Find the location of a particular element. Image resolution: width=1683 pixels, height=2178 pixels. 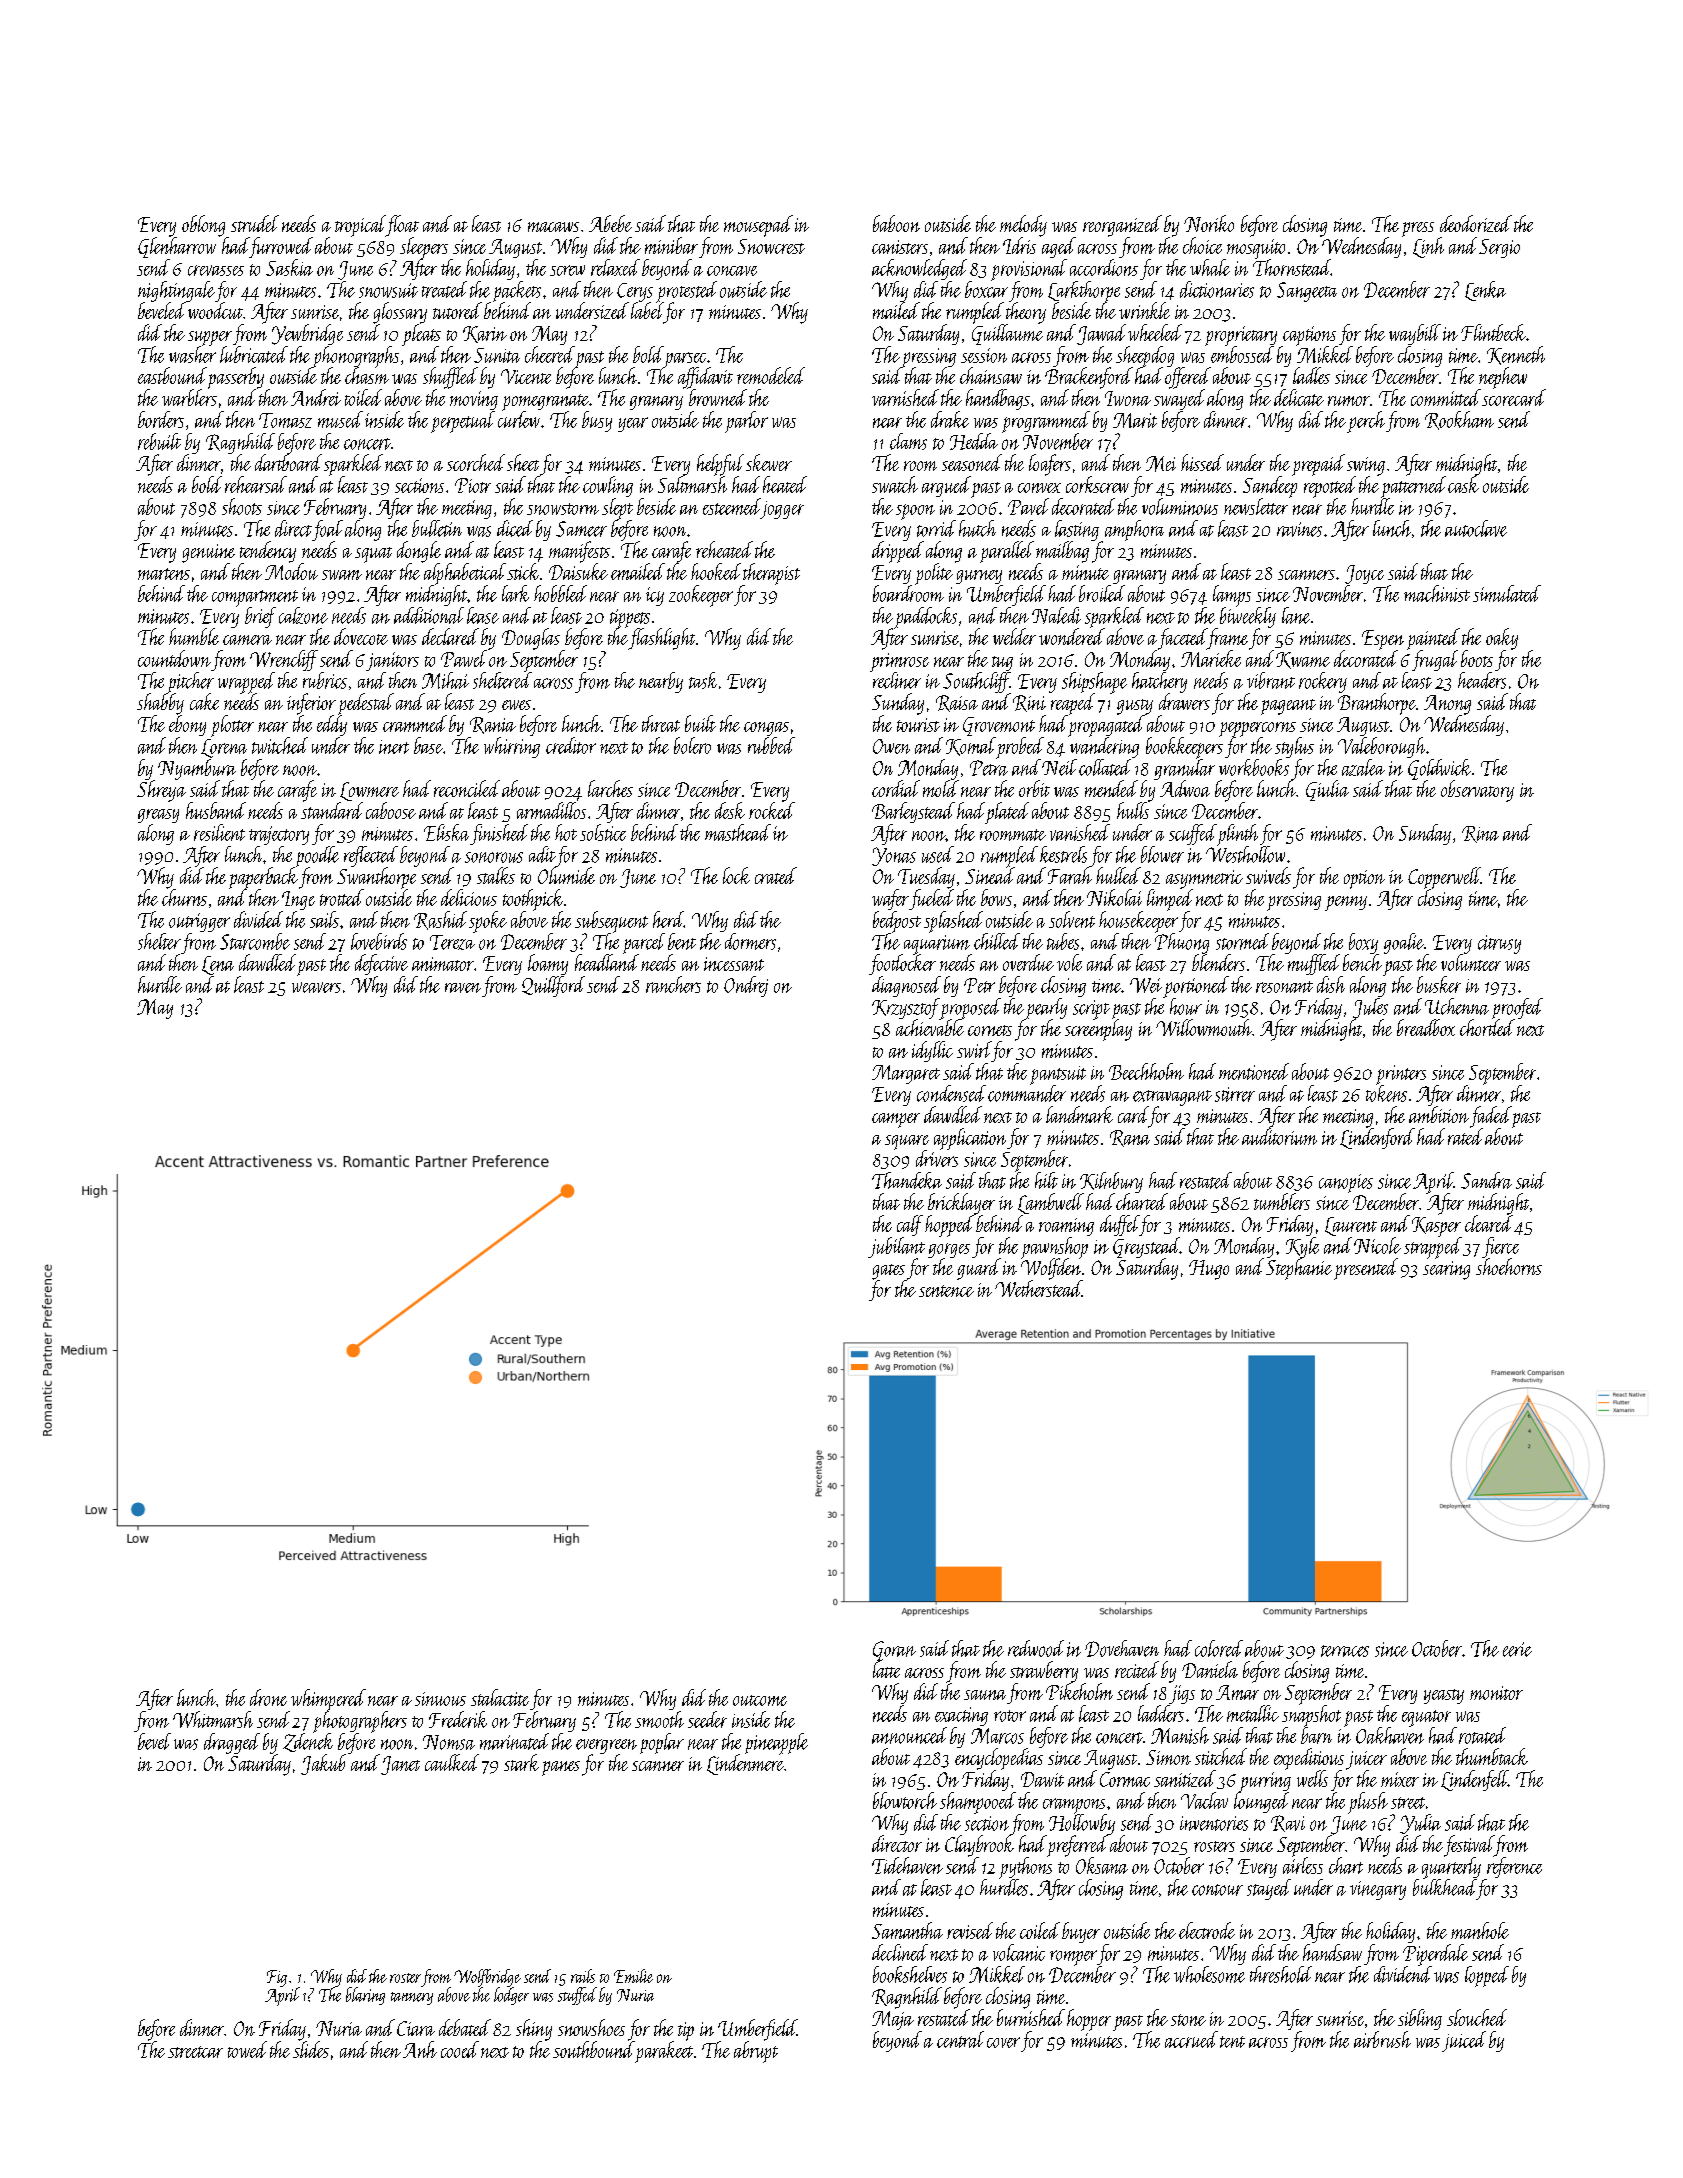

camper is located at coordinates (896, 1120).
